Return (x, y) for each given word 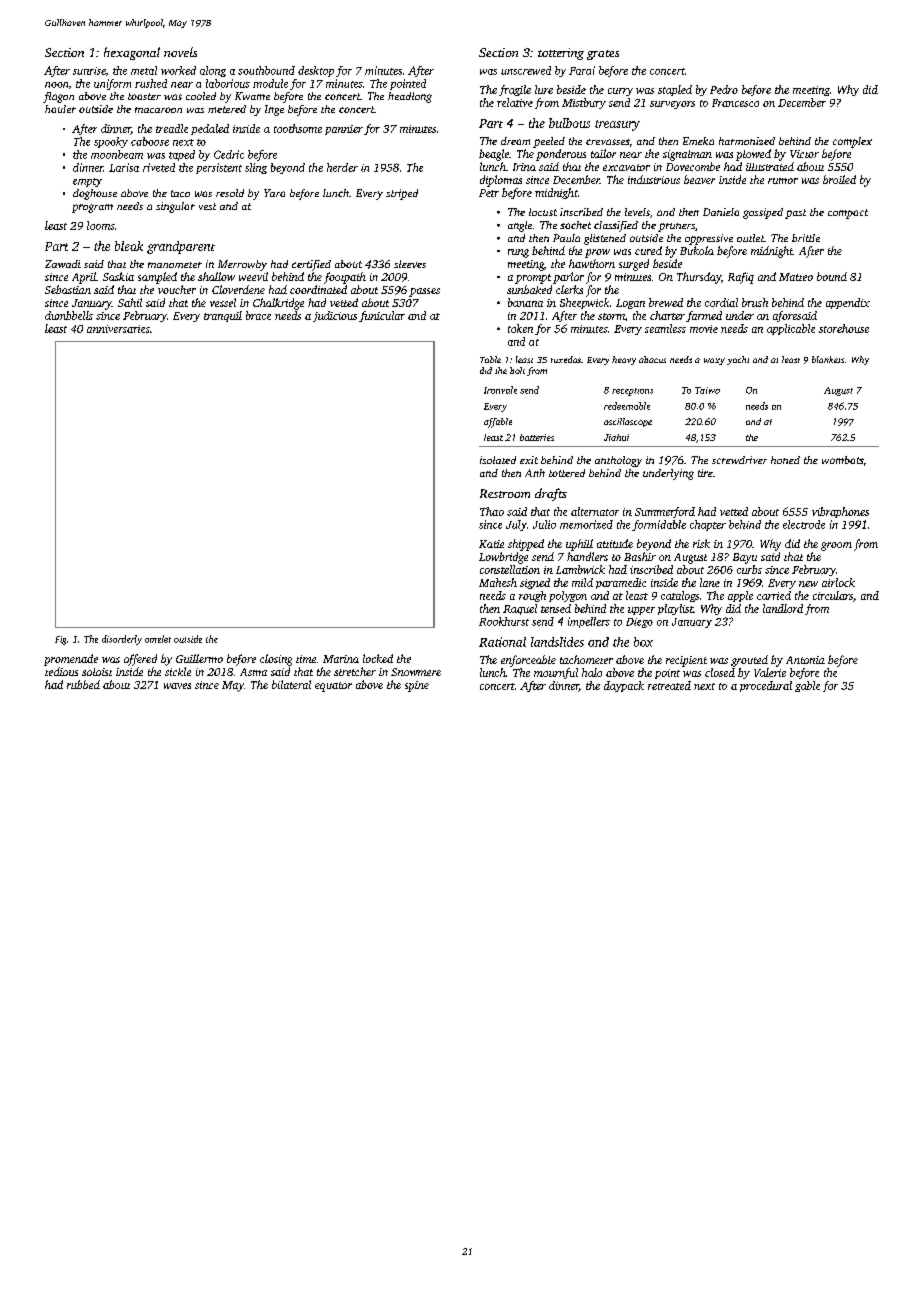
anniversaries (118, 329)
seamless (665, 328)
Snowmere (416, 672)
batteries (537, 437)
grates (603, 55)
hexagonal (132, 53)
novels (180, 52)
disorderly (122, 640)
